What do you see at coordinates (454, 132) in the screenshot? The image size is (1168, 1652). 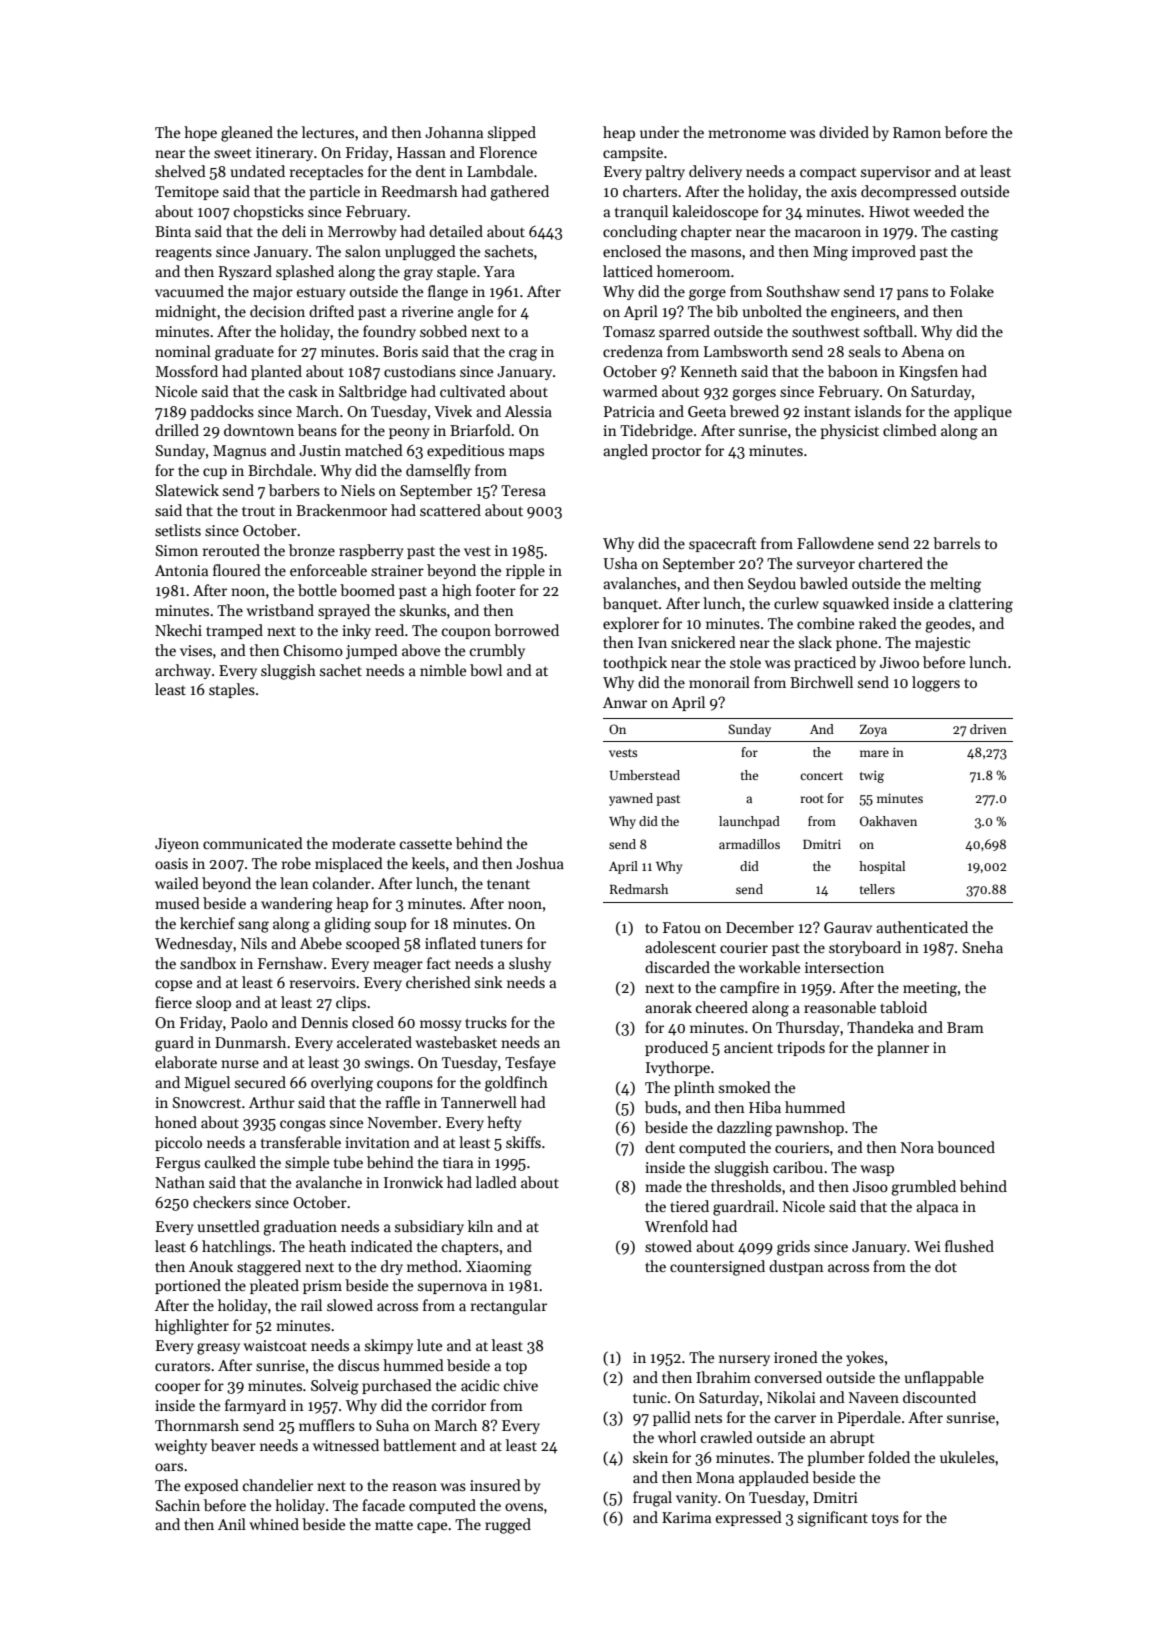 I see `Johanna` at bounding box center [454, 132].
